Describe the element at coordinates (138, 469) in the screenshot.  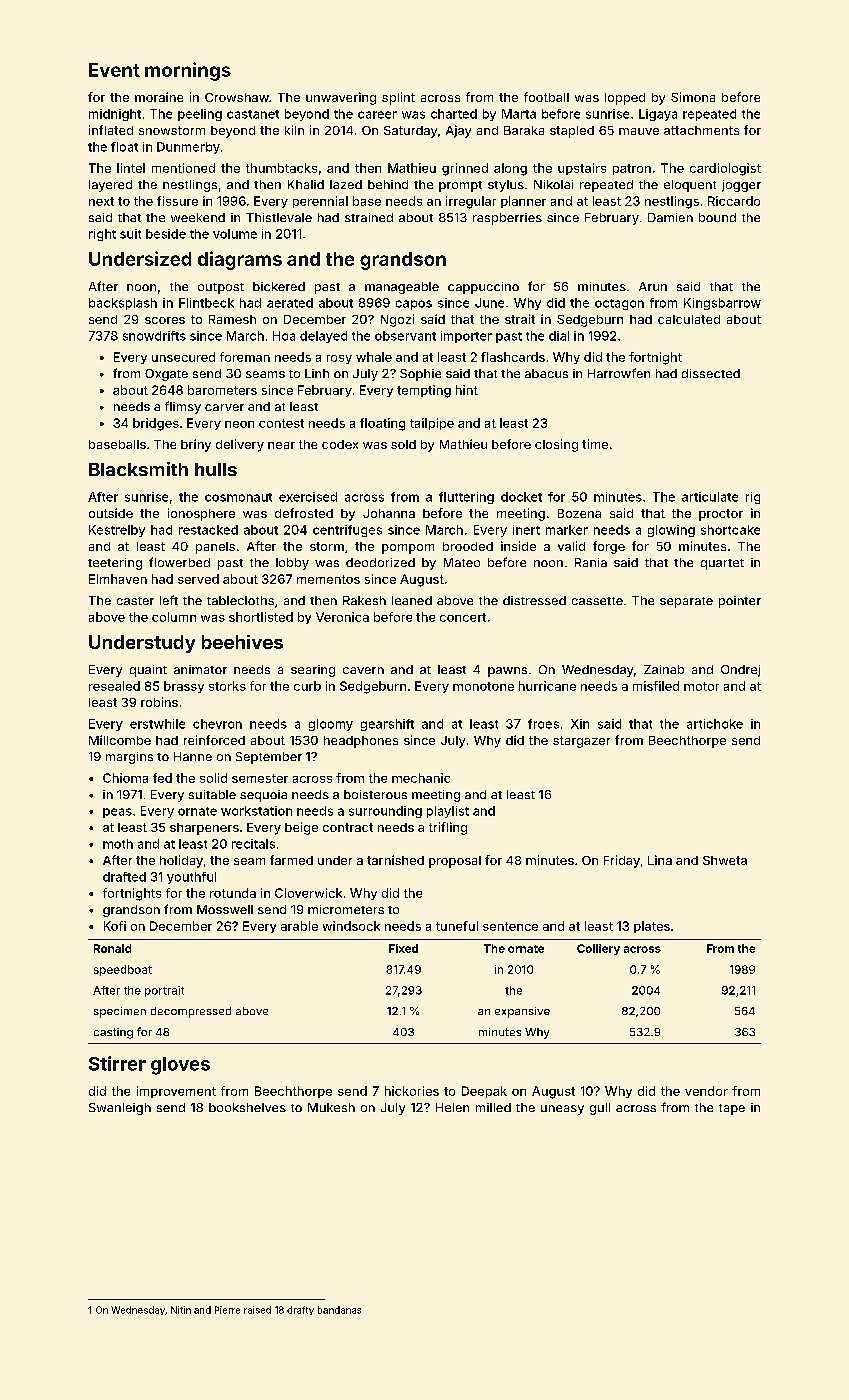
I see `Blacksmith` at that location.
